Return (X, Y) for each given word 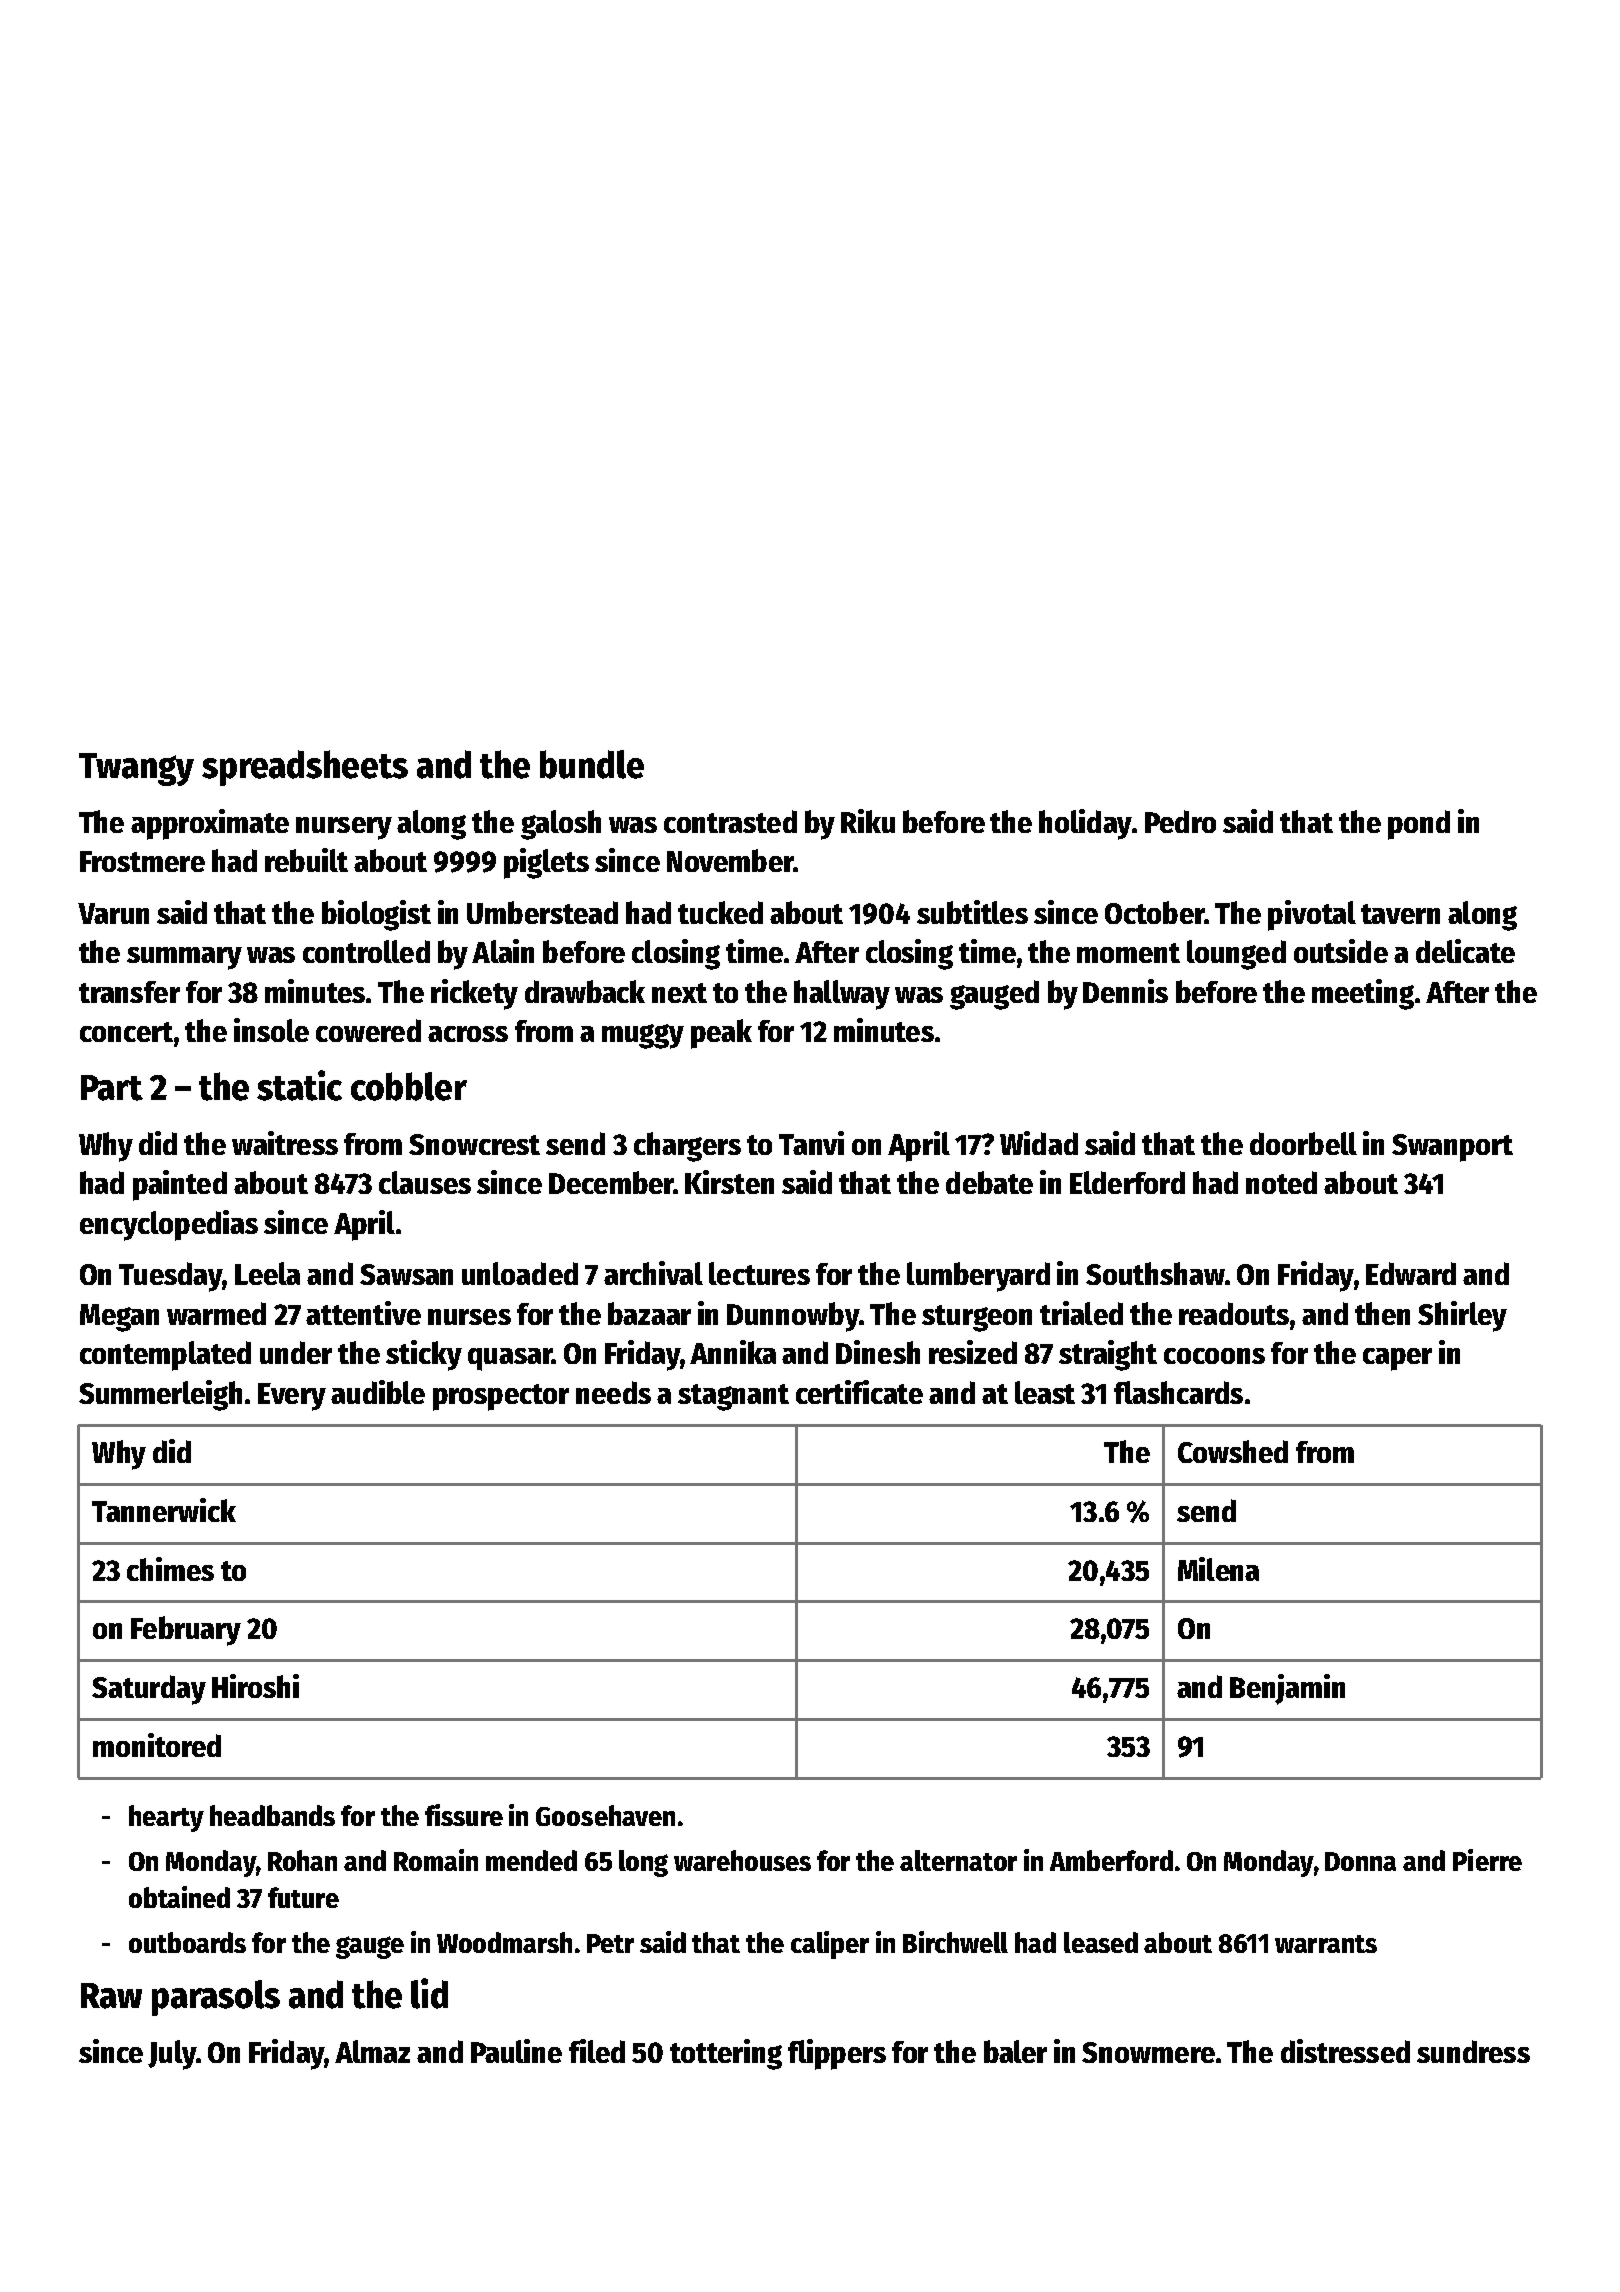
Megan (119, 1318)
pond (1419, 825)
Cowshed (1233, 1451)
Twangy (136, 769)
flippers (837, 2054)
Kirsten (729, 1182)
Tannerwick (164, 1510)
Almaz (372, 2051)
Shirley (1462, 1316)
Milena (1218, 1569)
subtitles (972, 912)
